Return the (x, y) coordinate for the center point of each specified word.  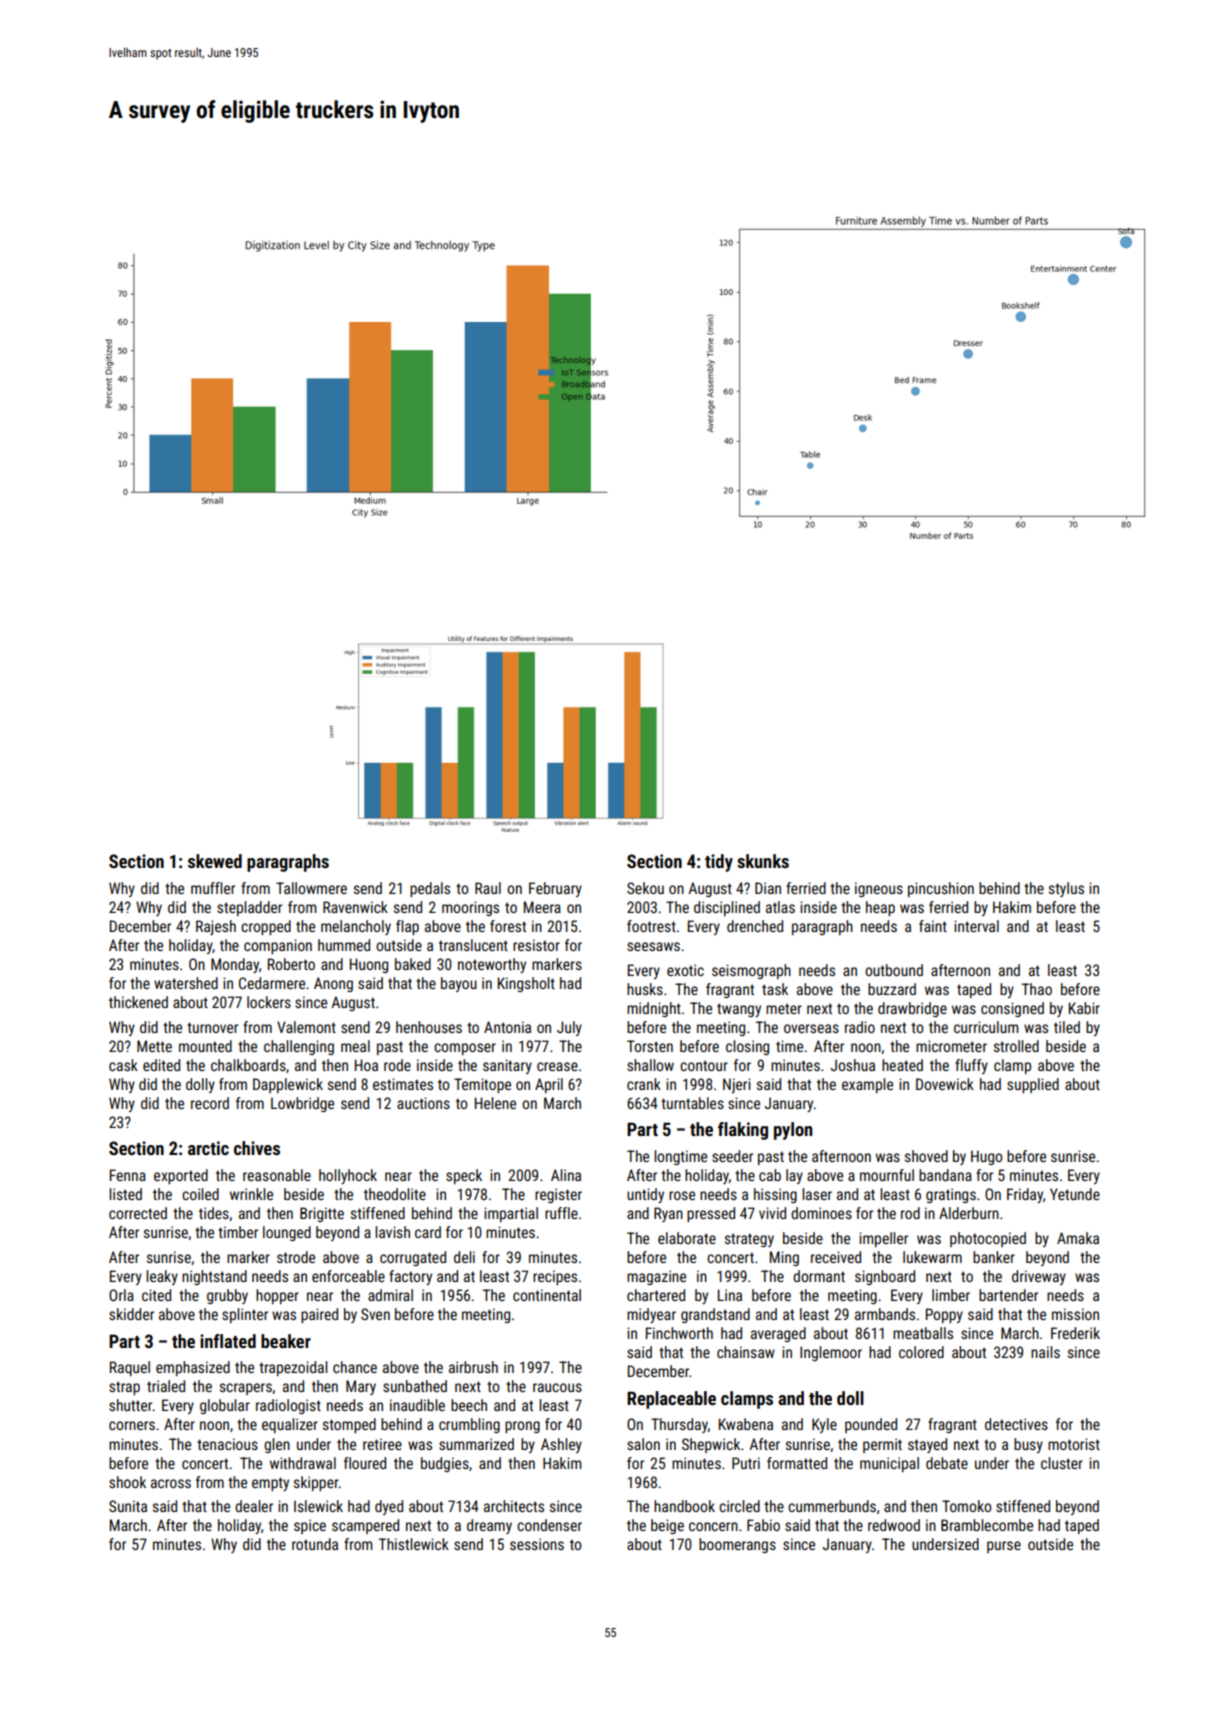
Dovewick (945, 1084)
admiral (390, 1295)
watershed (186, 983)
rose (682, 1195)
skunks (763, 861)
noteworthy (492, 965)
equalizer (290, 1425)
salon (643, 1444)
